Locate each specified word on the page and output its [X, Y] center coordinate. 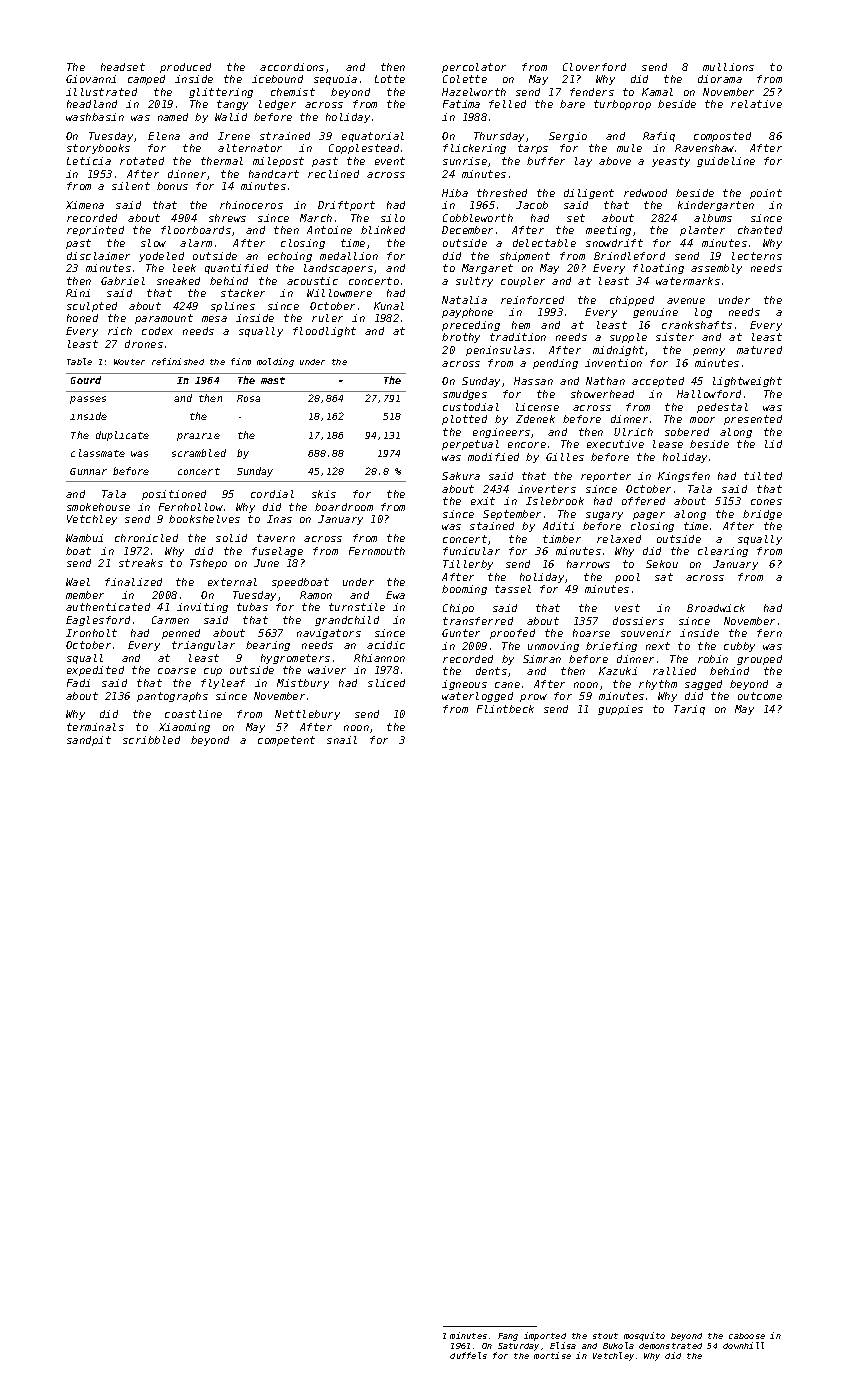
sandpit [89, 741]
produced [185, 68]
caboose [747, 1336]
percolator [474, 68]
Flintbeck [505, 709]
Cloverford [594, 67]
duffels [468, 1355]
